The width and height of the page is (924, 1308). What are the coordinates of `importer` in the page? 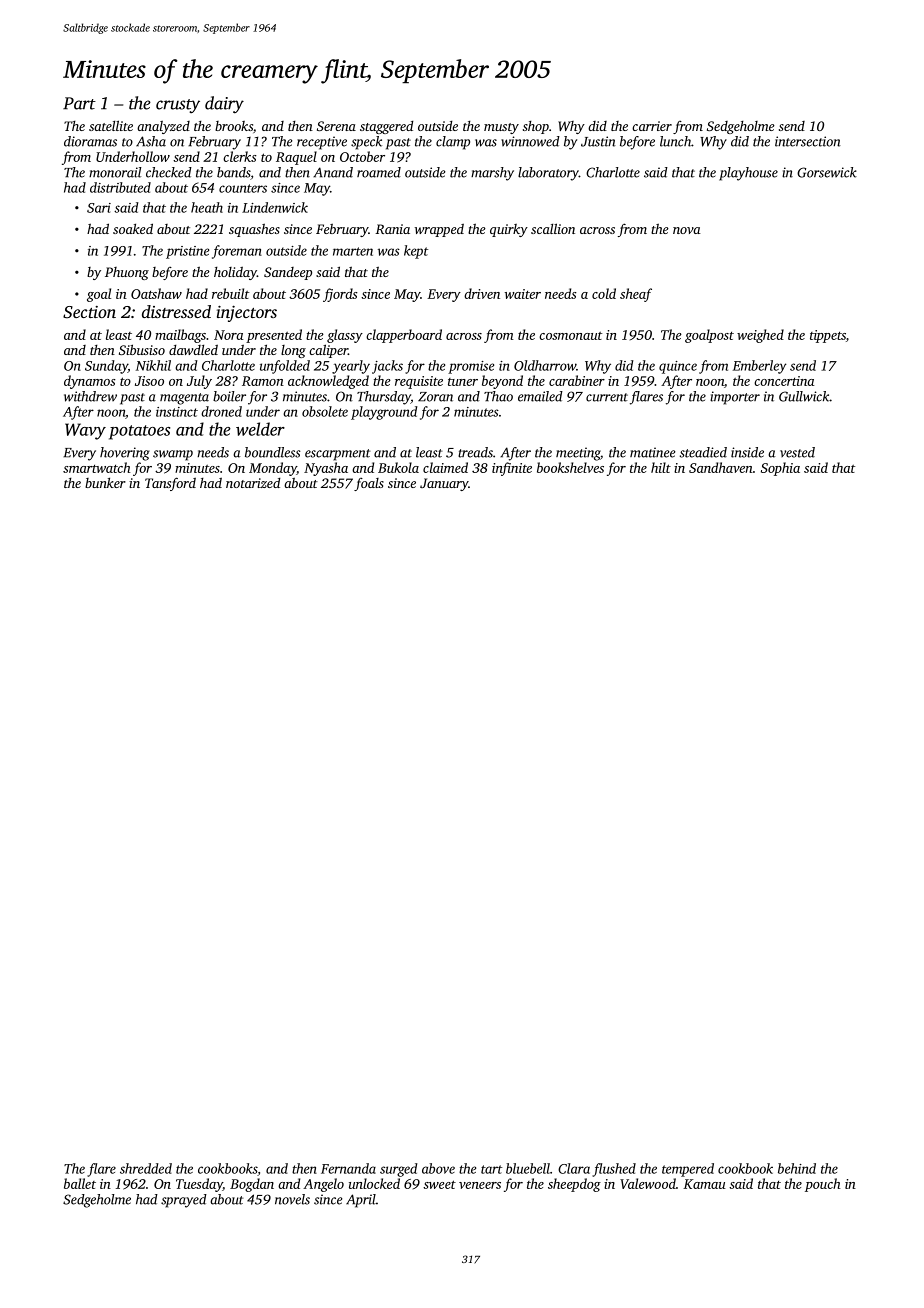 It's located at (735, 398).
